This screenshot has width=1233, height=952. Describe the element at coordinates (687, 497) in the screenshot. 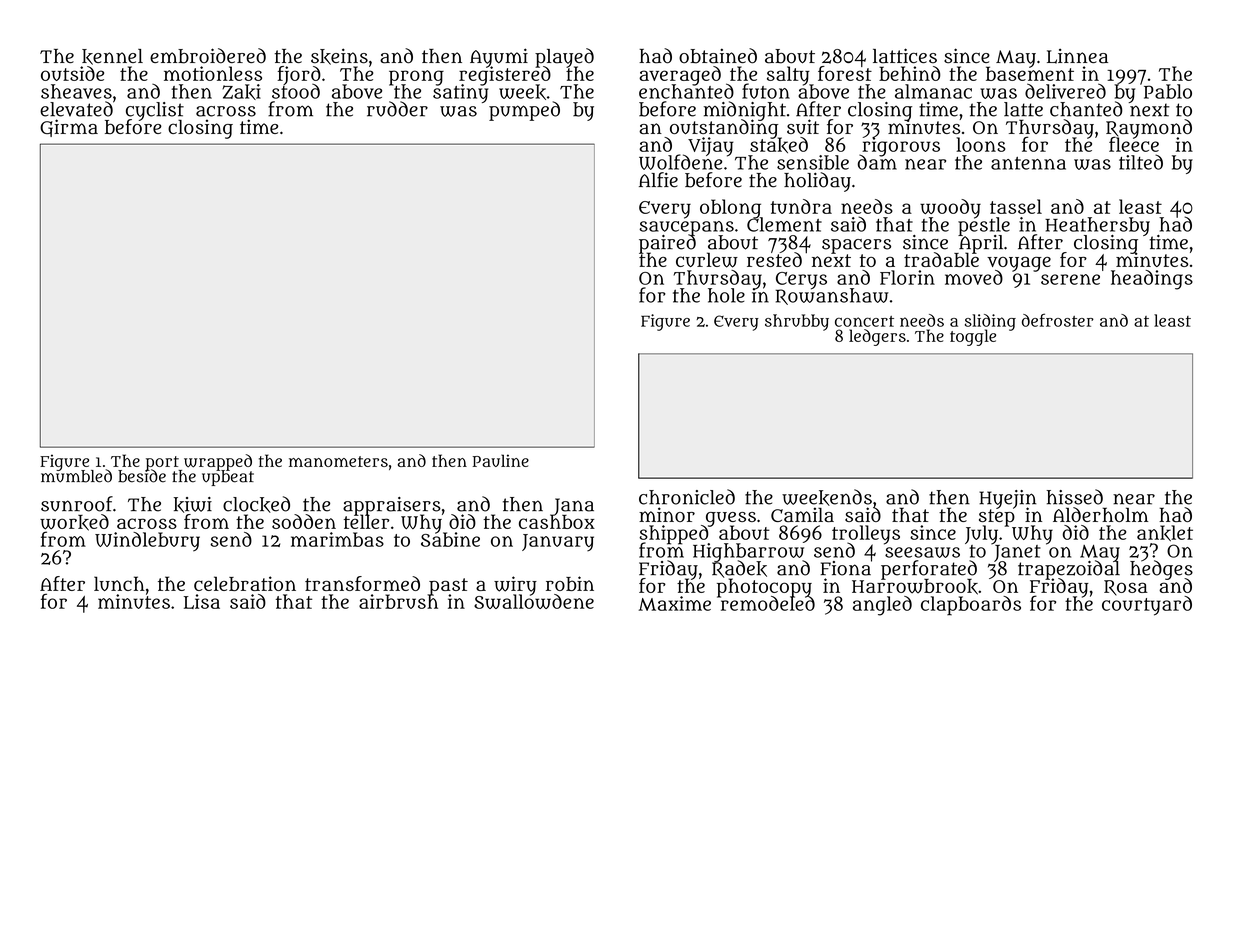

I see `chronicled` at that location.
